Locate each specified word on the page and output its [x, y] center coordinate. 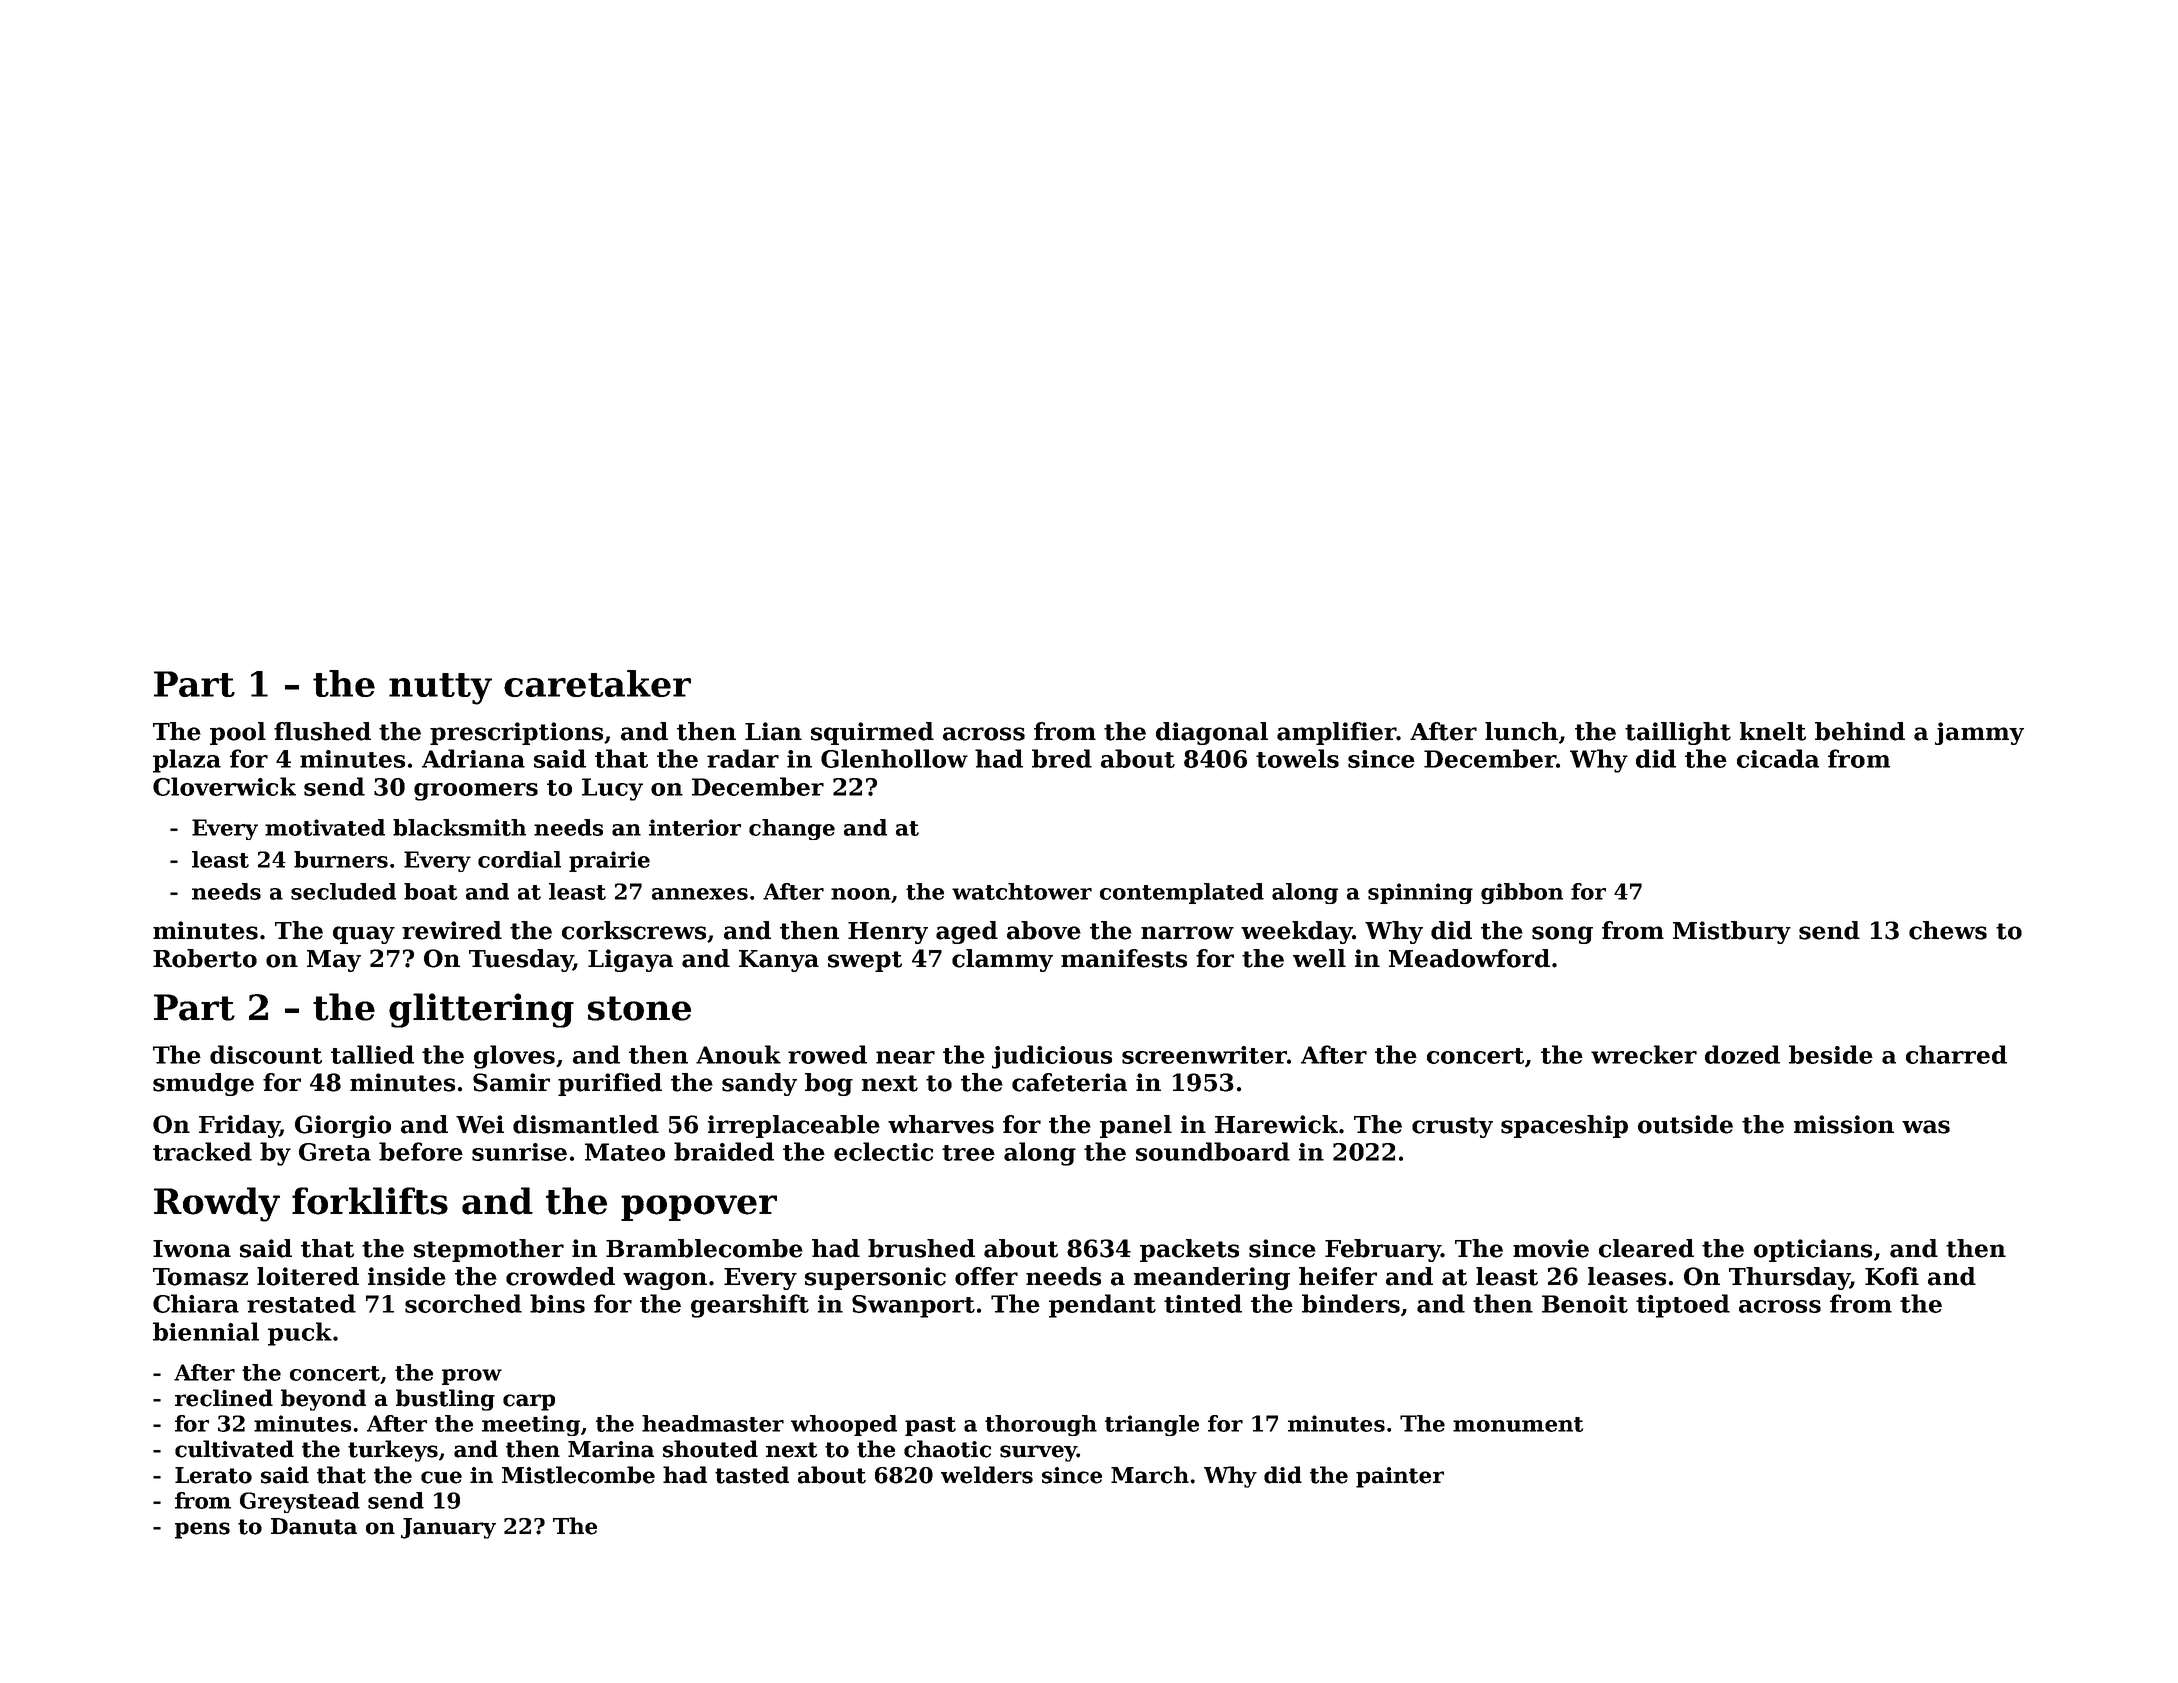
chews [1948, 930]
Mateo [625, 1152]
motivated [325, 827]
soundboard [1213, 1151]
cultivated [234, 1449]
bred [1062, 758]
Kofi [1892, 1276]
